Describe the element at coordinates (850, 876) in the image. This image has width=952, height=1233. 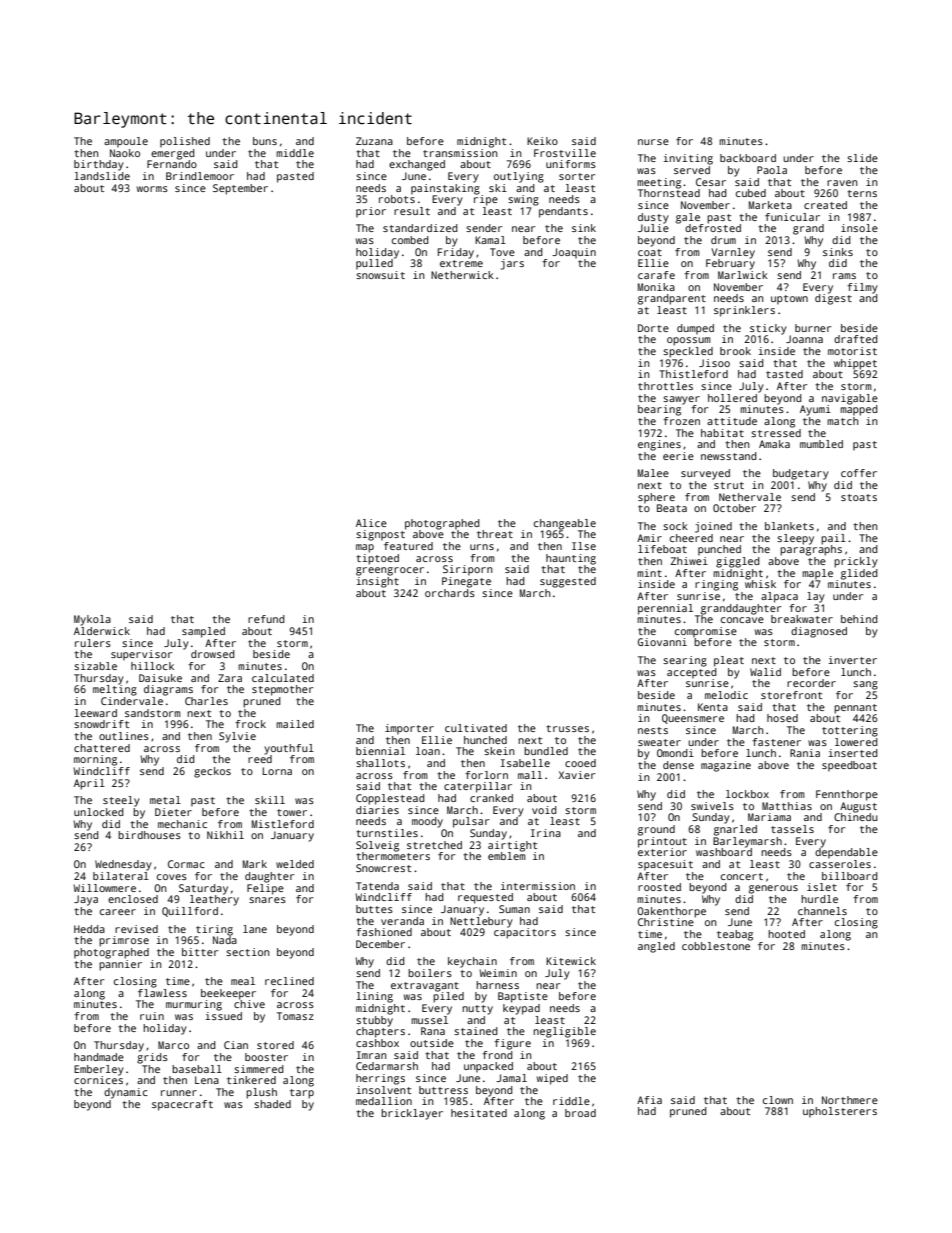
I see `billboard` at that location.
